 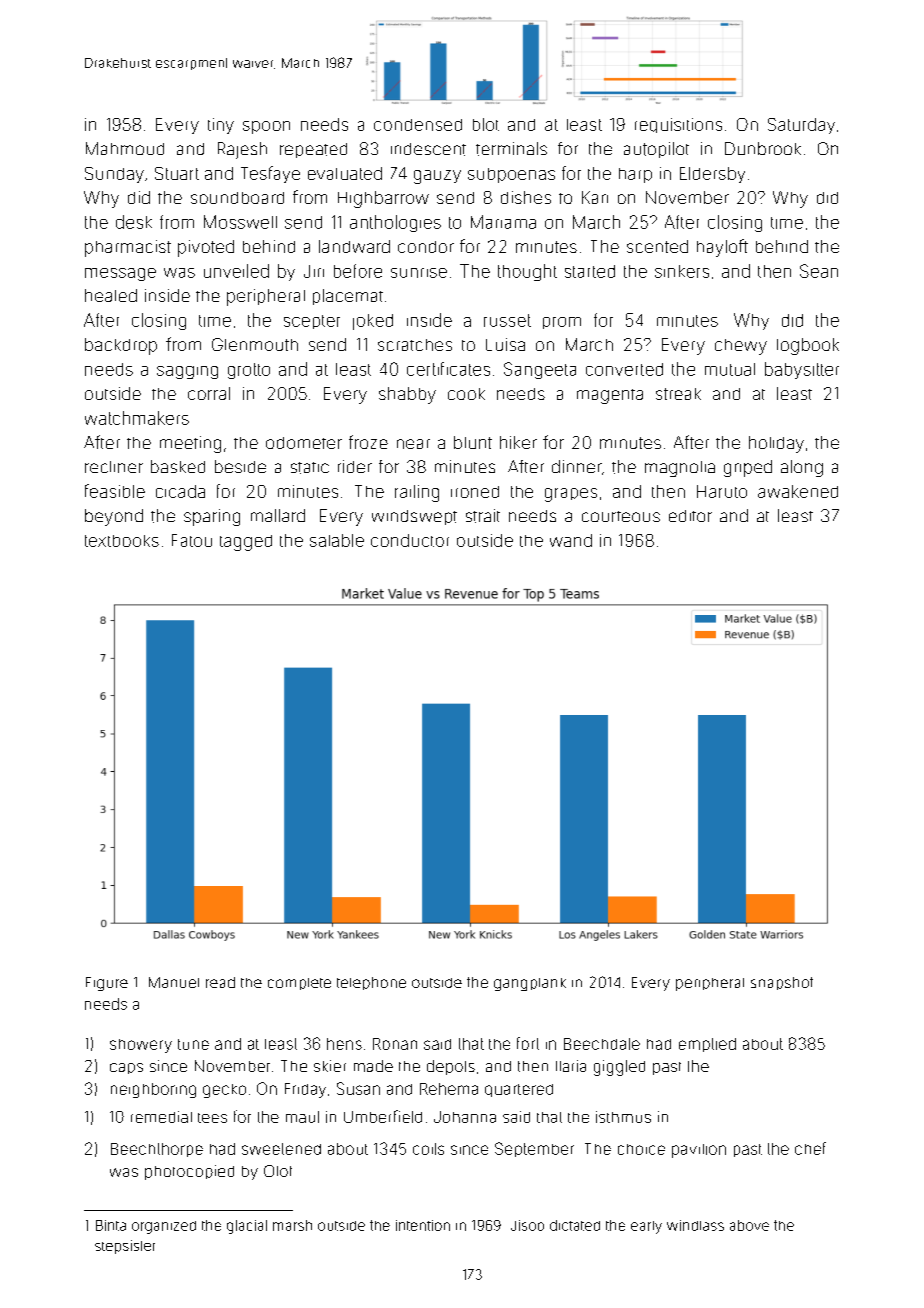 What do you see at coordinates (473, 442) in the screenshot?
I see `blunt` at bounding box center [473, 442].
